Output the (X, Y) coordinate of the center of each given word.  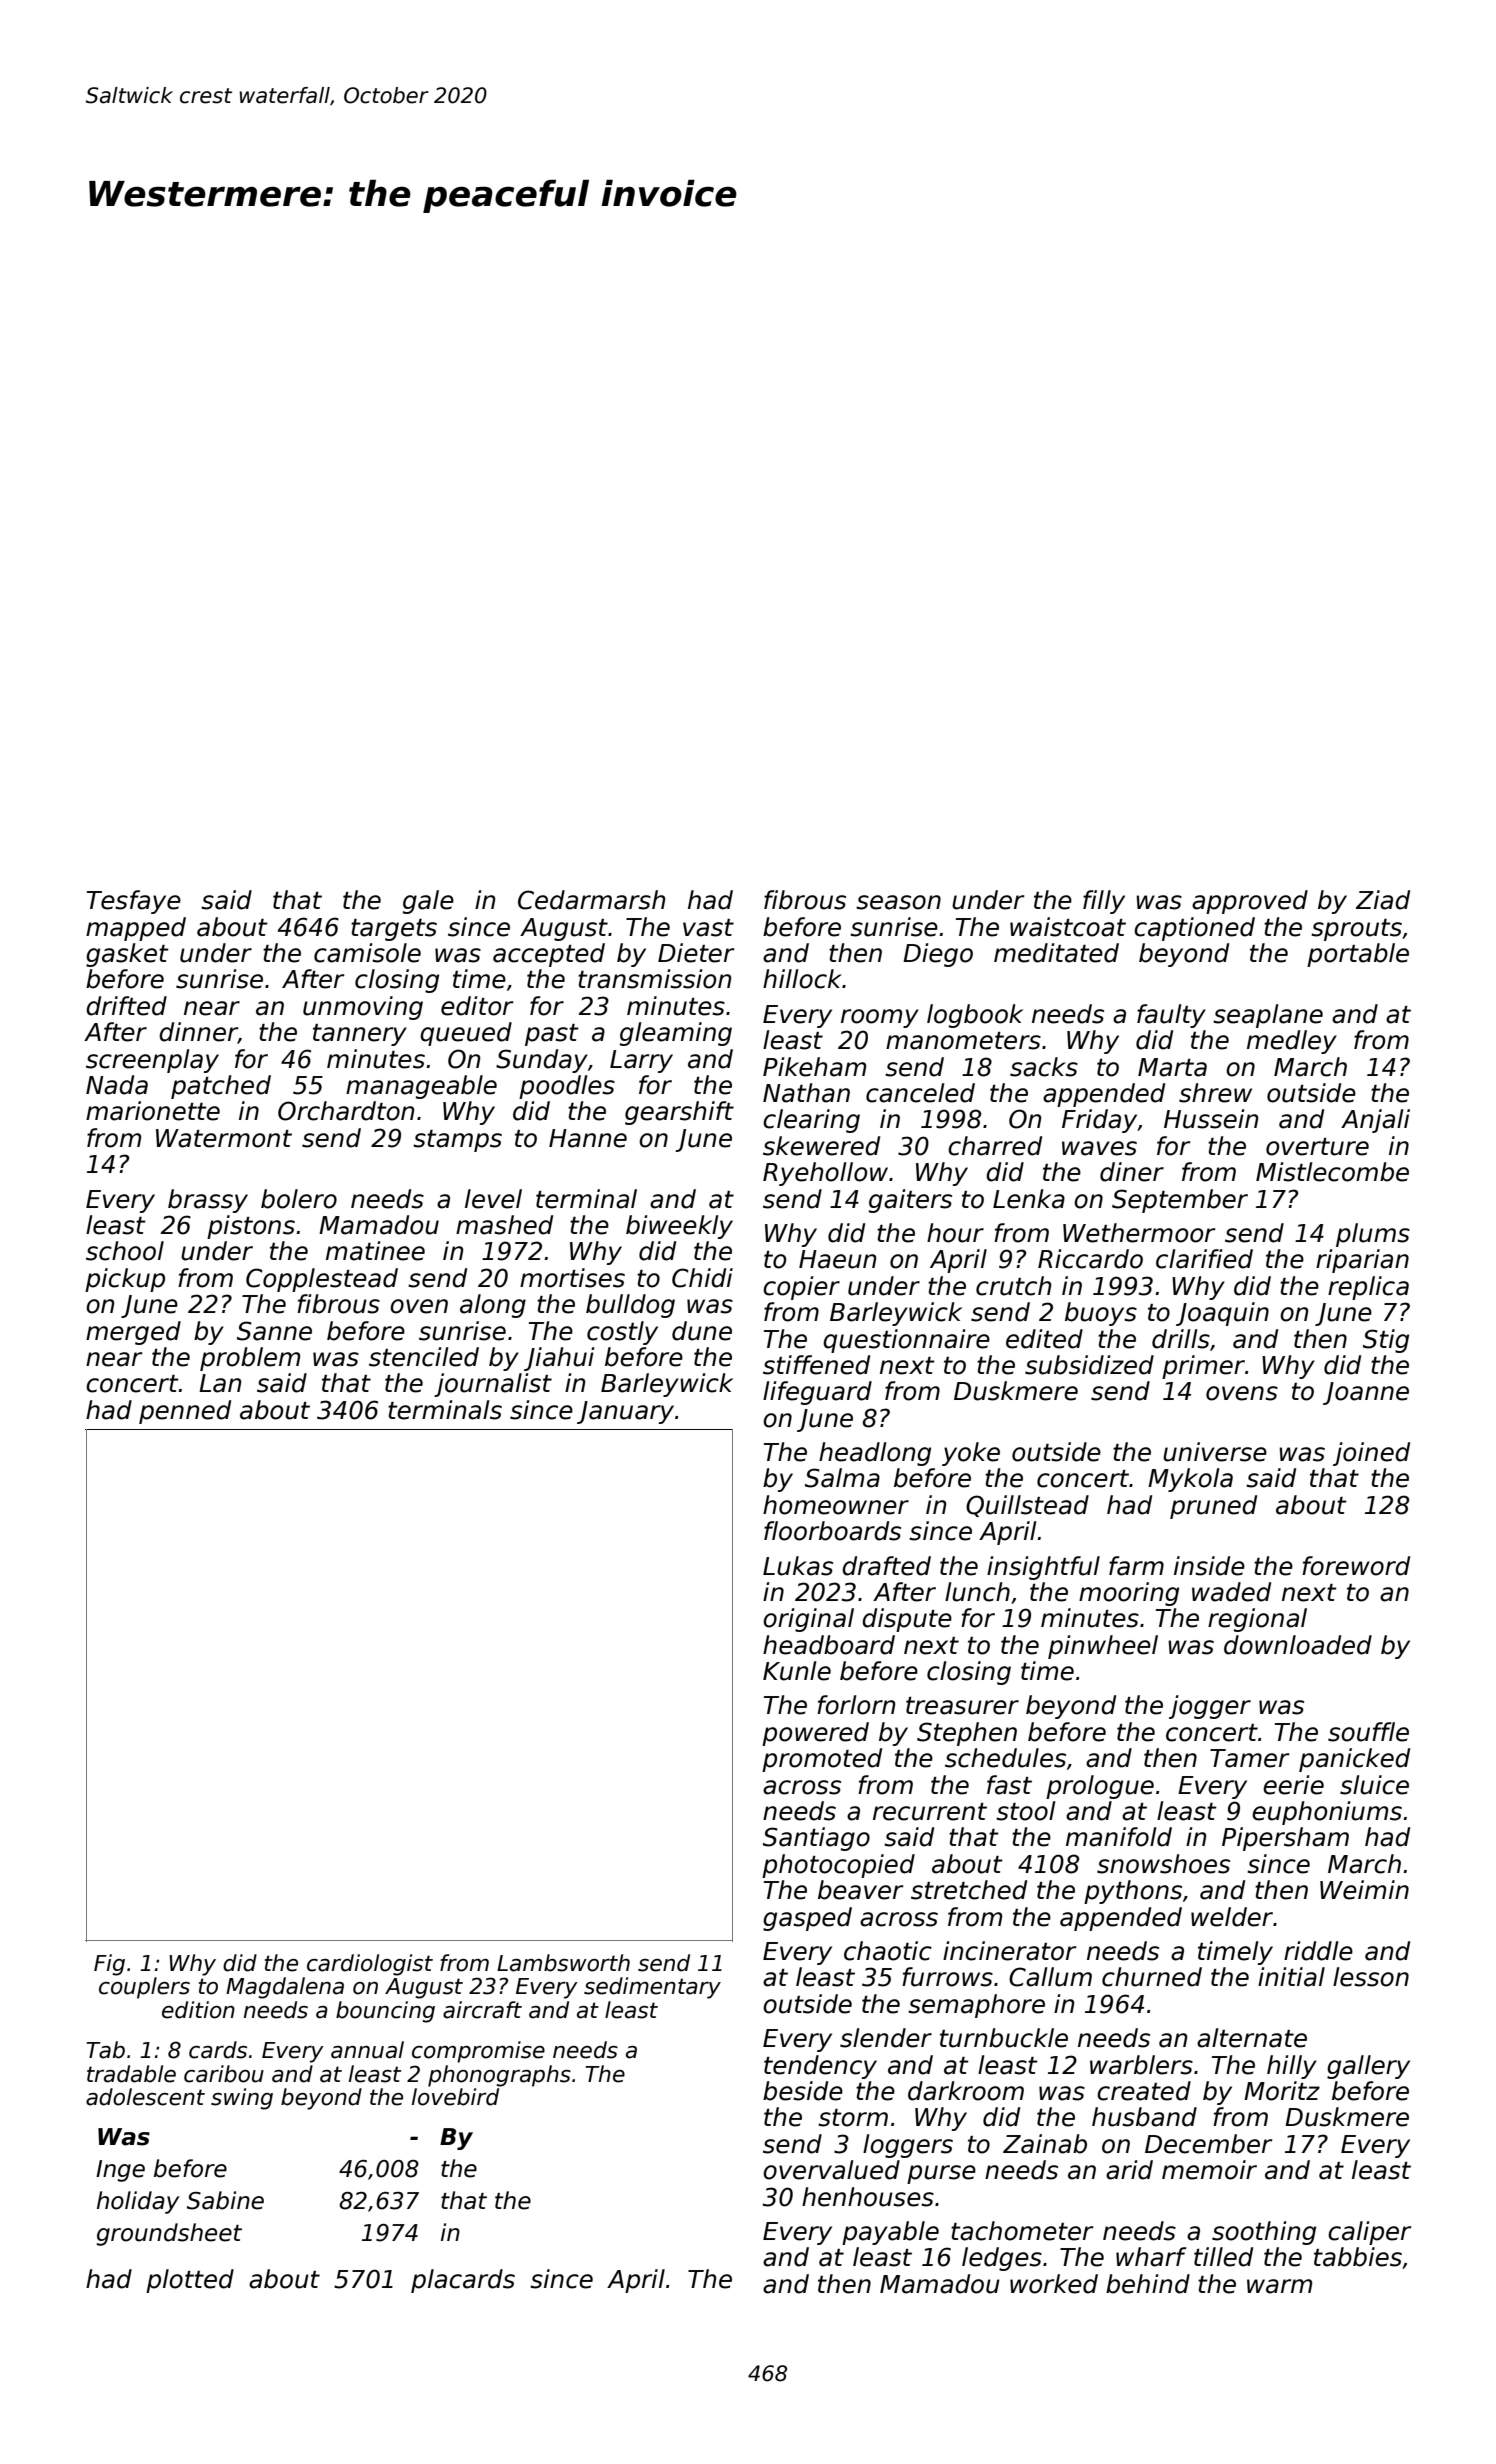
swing (242, 2099)
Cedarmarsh (591, 900)
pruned (1213, 1507)
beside (803, 2091)
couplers (144, 1988)
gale (428, 902)
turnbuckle (1004, 2038)
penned (185, 1412)
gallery (1368, 2067)
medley (1292, 1042)
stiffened (816, 1365)
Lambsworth (563, 1963)
